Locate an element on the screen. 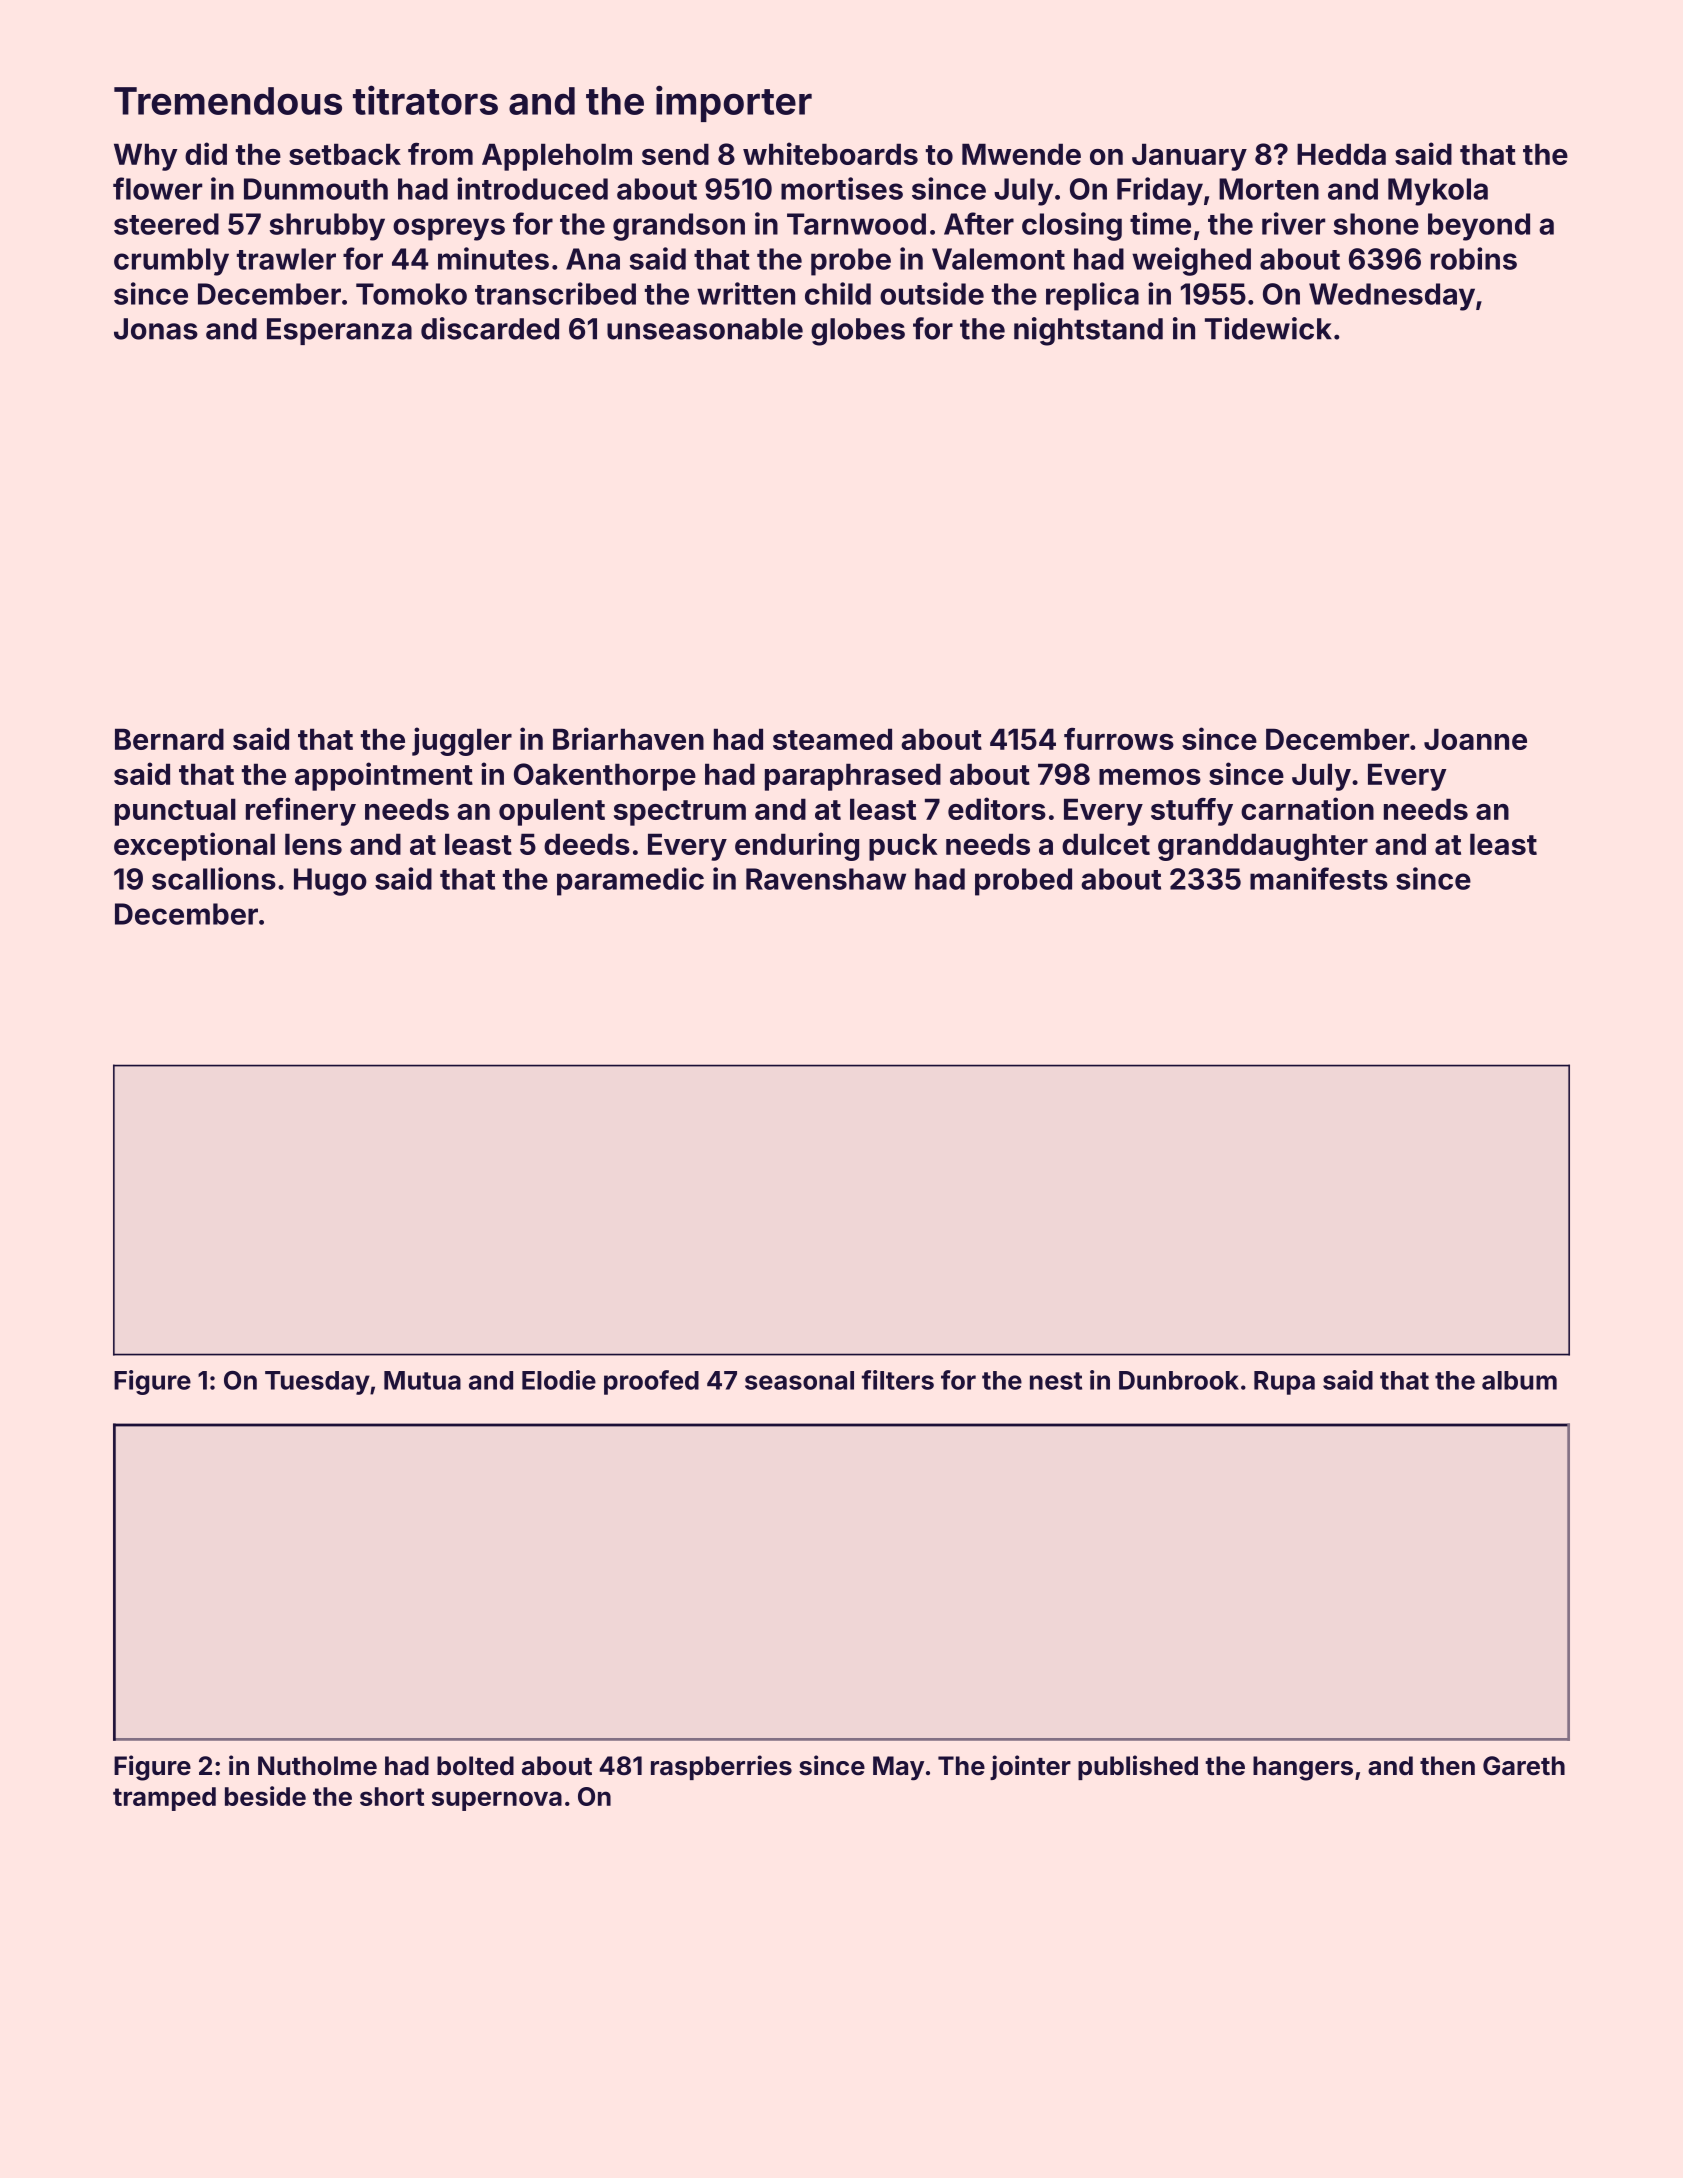  steamed is located at coordinates (832, 739).
